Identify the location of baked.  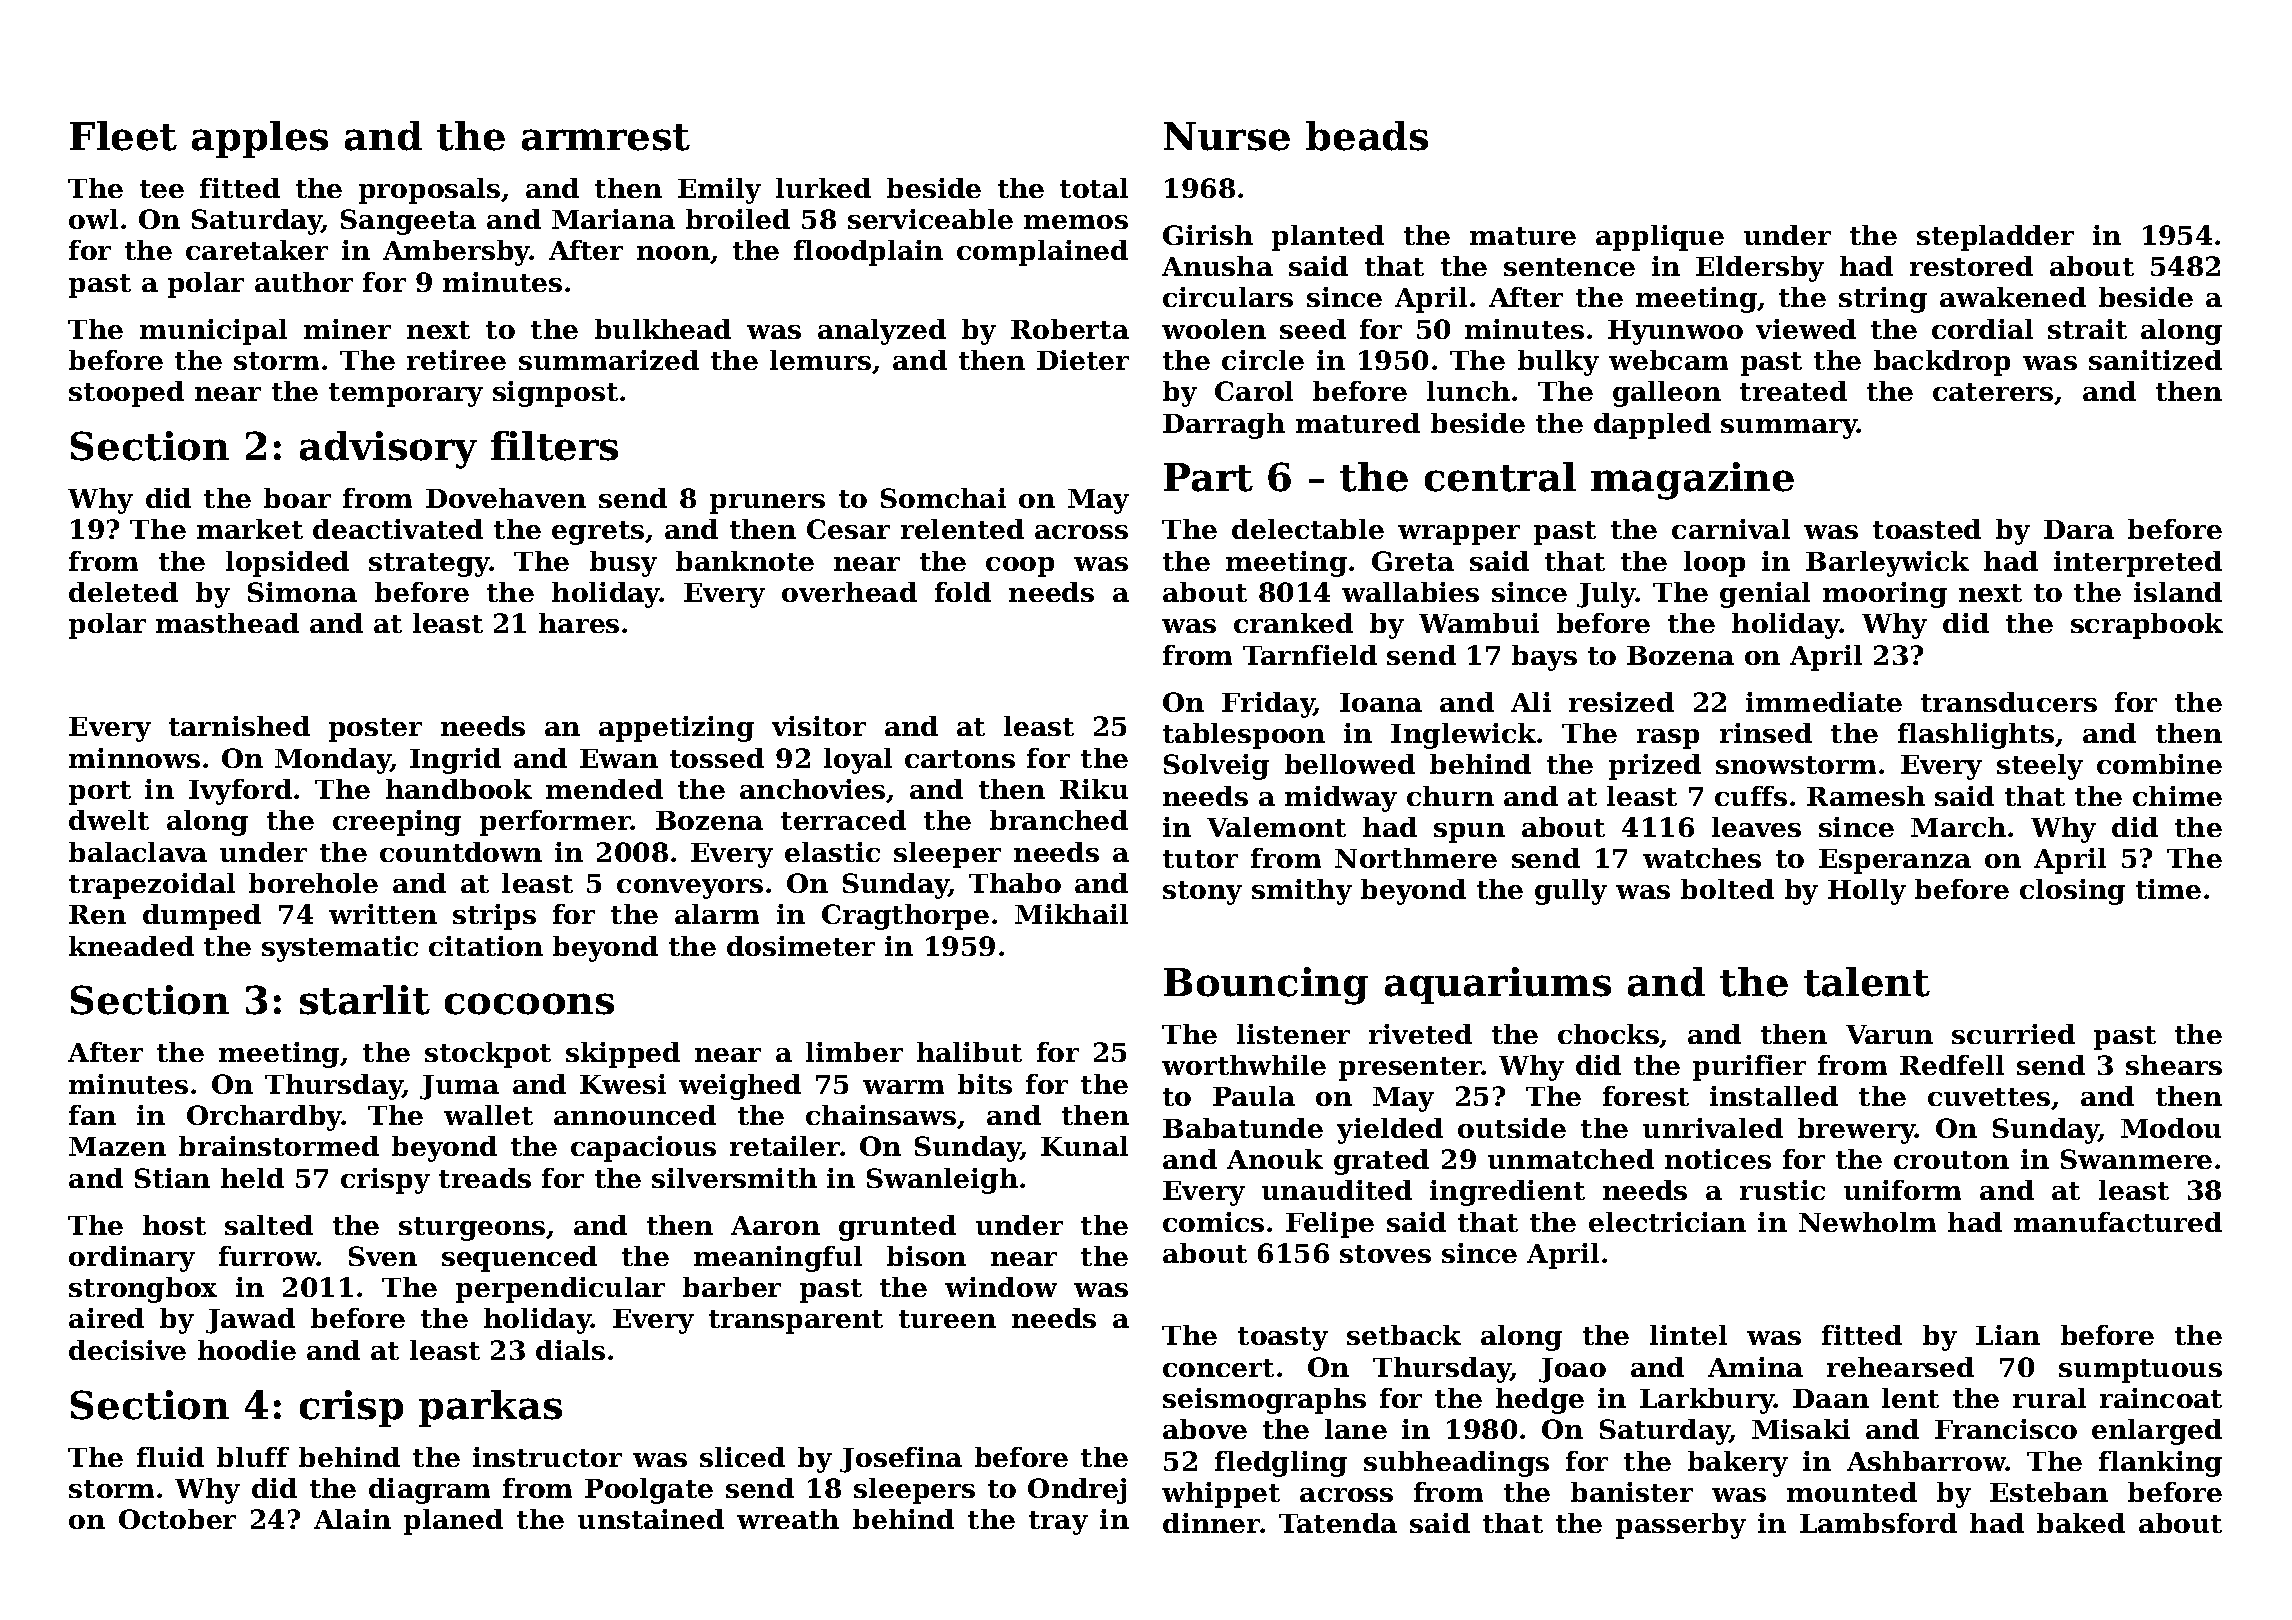
(2081, 1523).
